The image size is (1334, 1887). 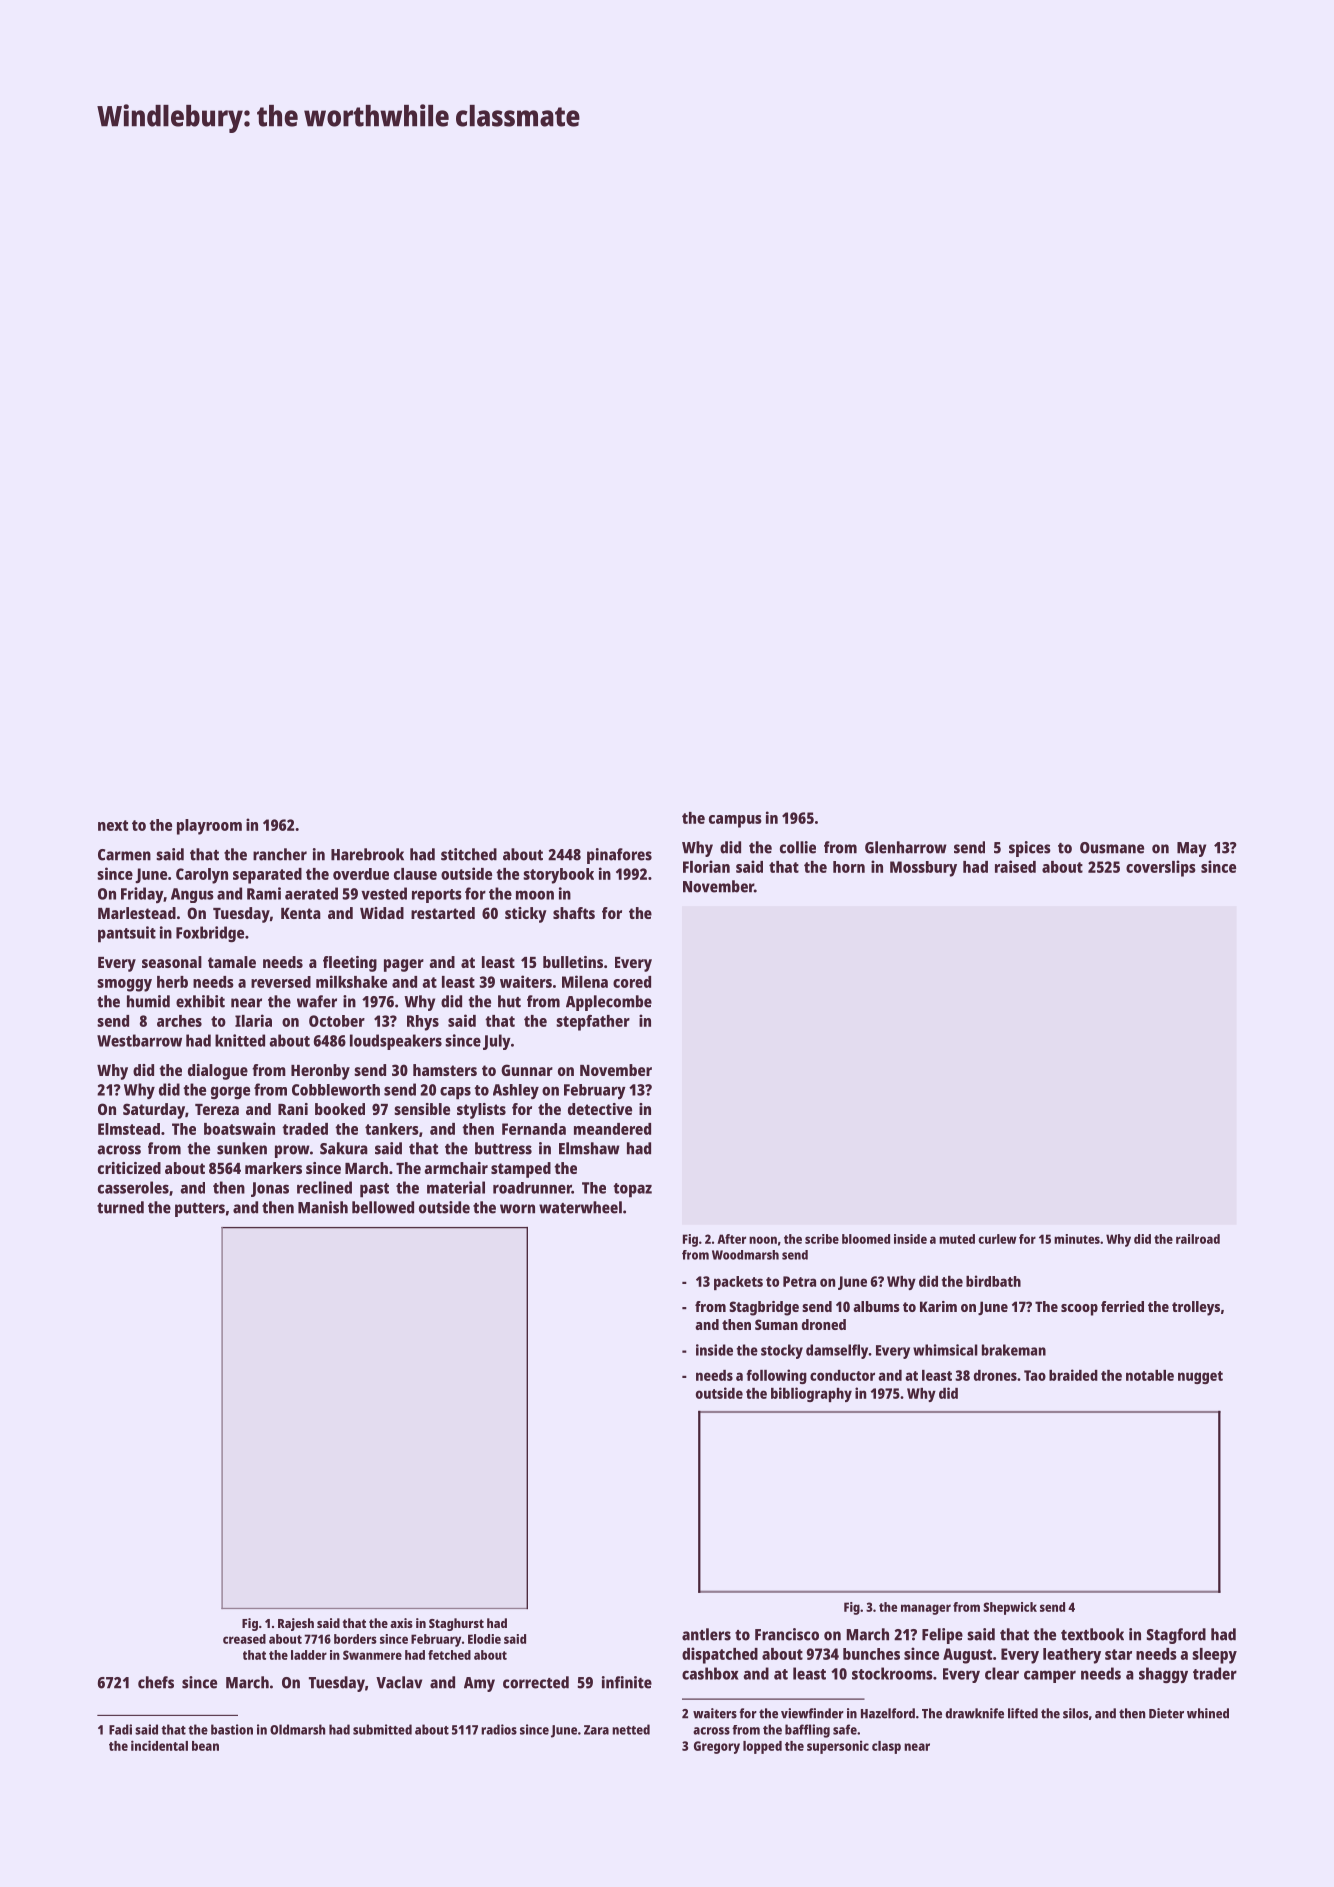 I want to click on putters, so click(x=200, y=1210).
